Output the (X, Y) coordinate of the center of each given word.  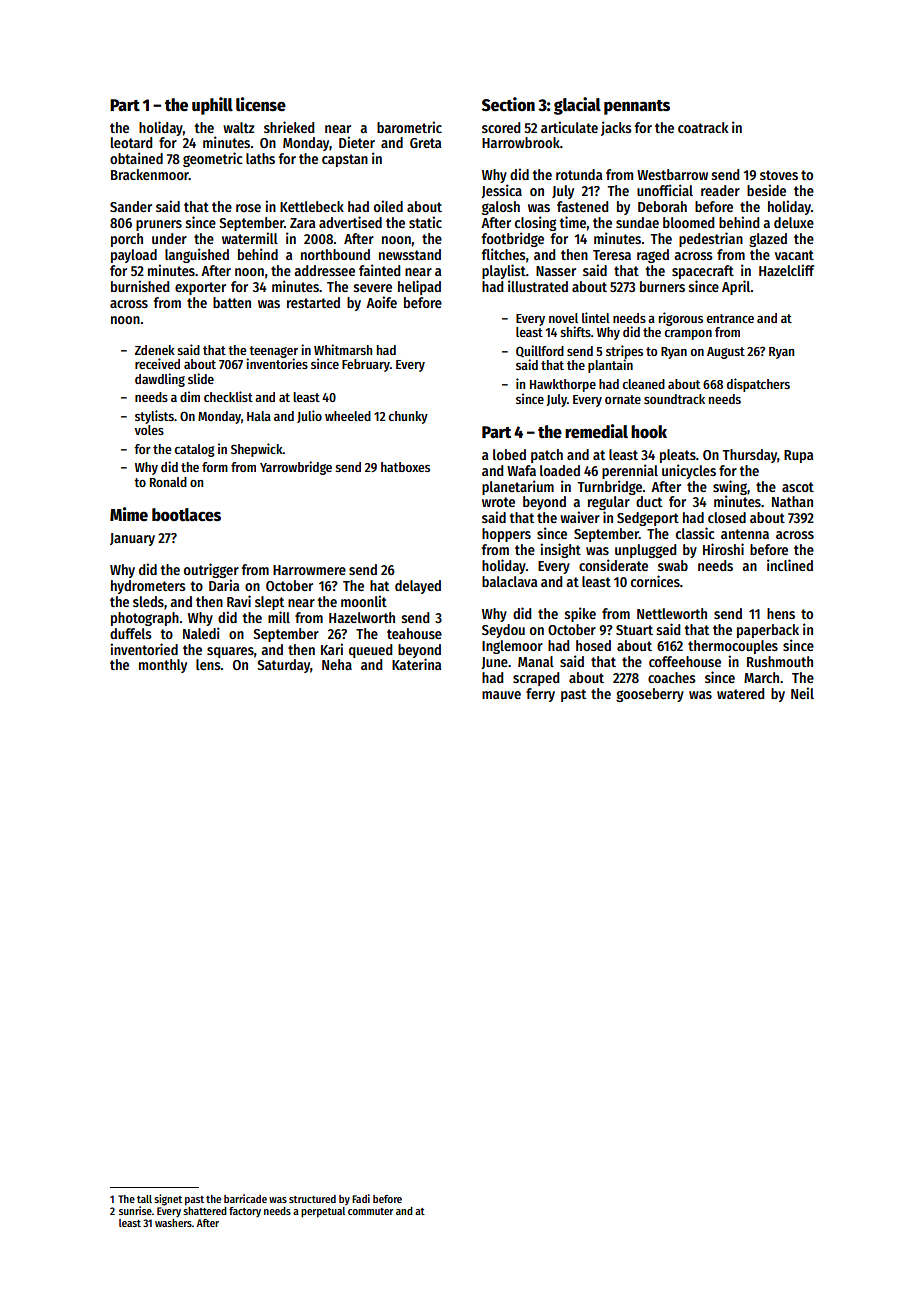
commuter (370, 1211)
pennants (637, 107)
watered (741, 693)
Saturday (284, 666)
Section (508, 104)
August (726, 353)
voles (149, 430)
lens (208, 664)
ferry (540, 695)
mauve (501, 695)
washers (173, 1223)
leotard (132, 142)
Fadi (361, 1198)
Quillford (540, 351)
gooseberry (650, 695)
